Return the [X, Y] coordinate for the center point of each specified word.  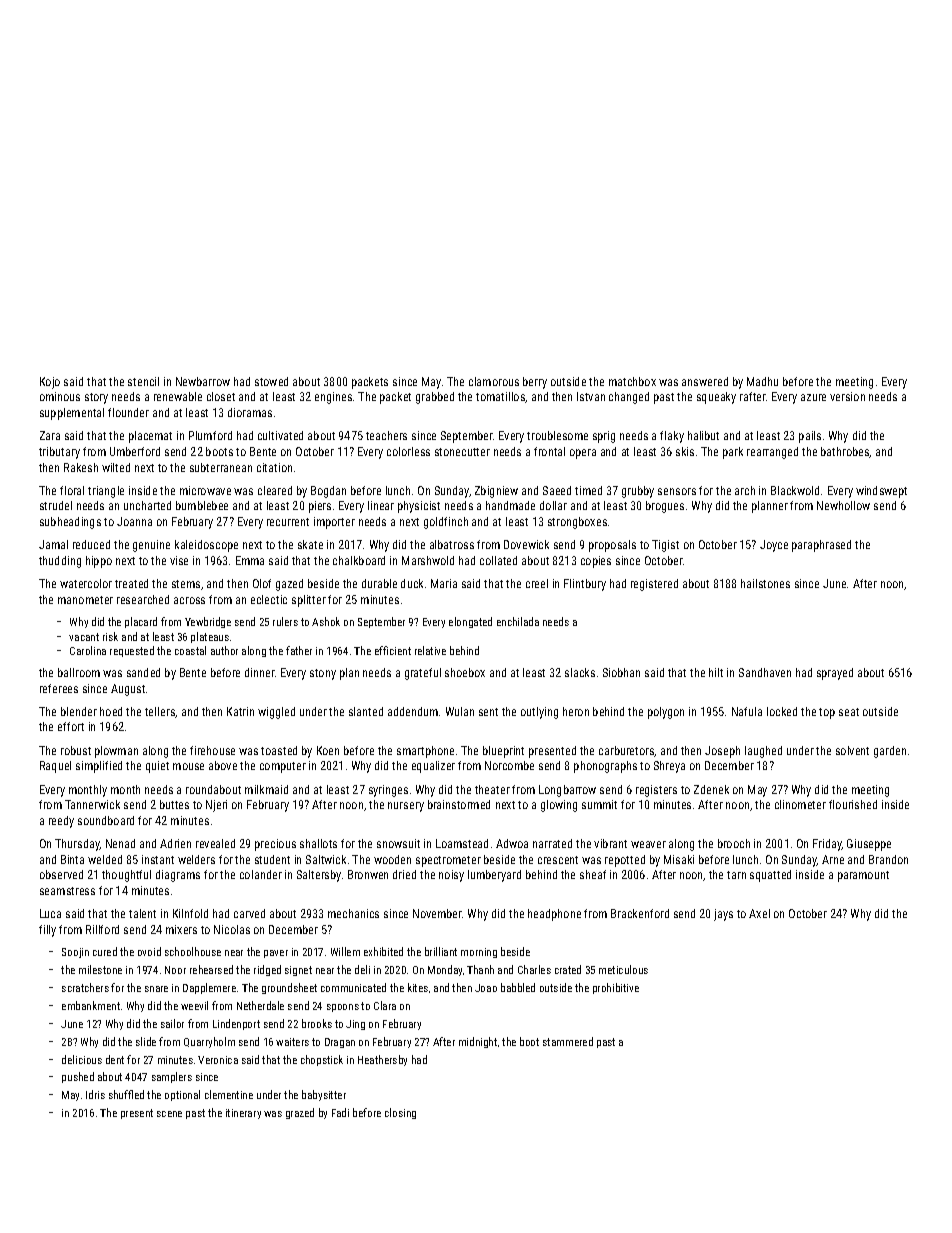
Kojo [50, 383]
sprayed [835, 674]
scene [169, 1114]
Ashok [326, 621]
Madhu [762, 381]
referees [59, 688]
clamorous [494, 381]
